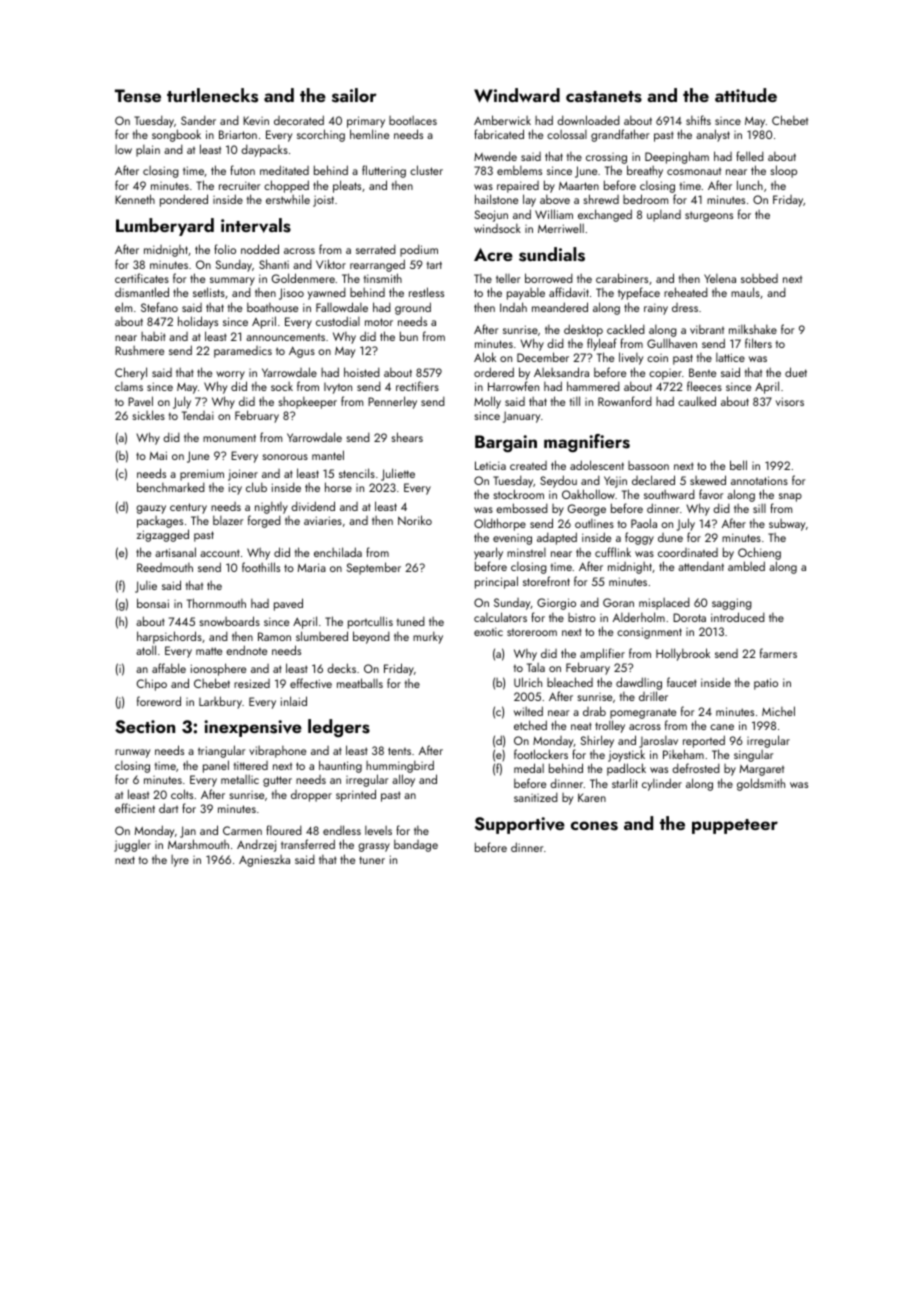  Describe the element at coordinates (500, 617) in the screenshot. I see `calculators` at that location.
